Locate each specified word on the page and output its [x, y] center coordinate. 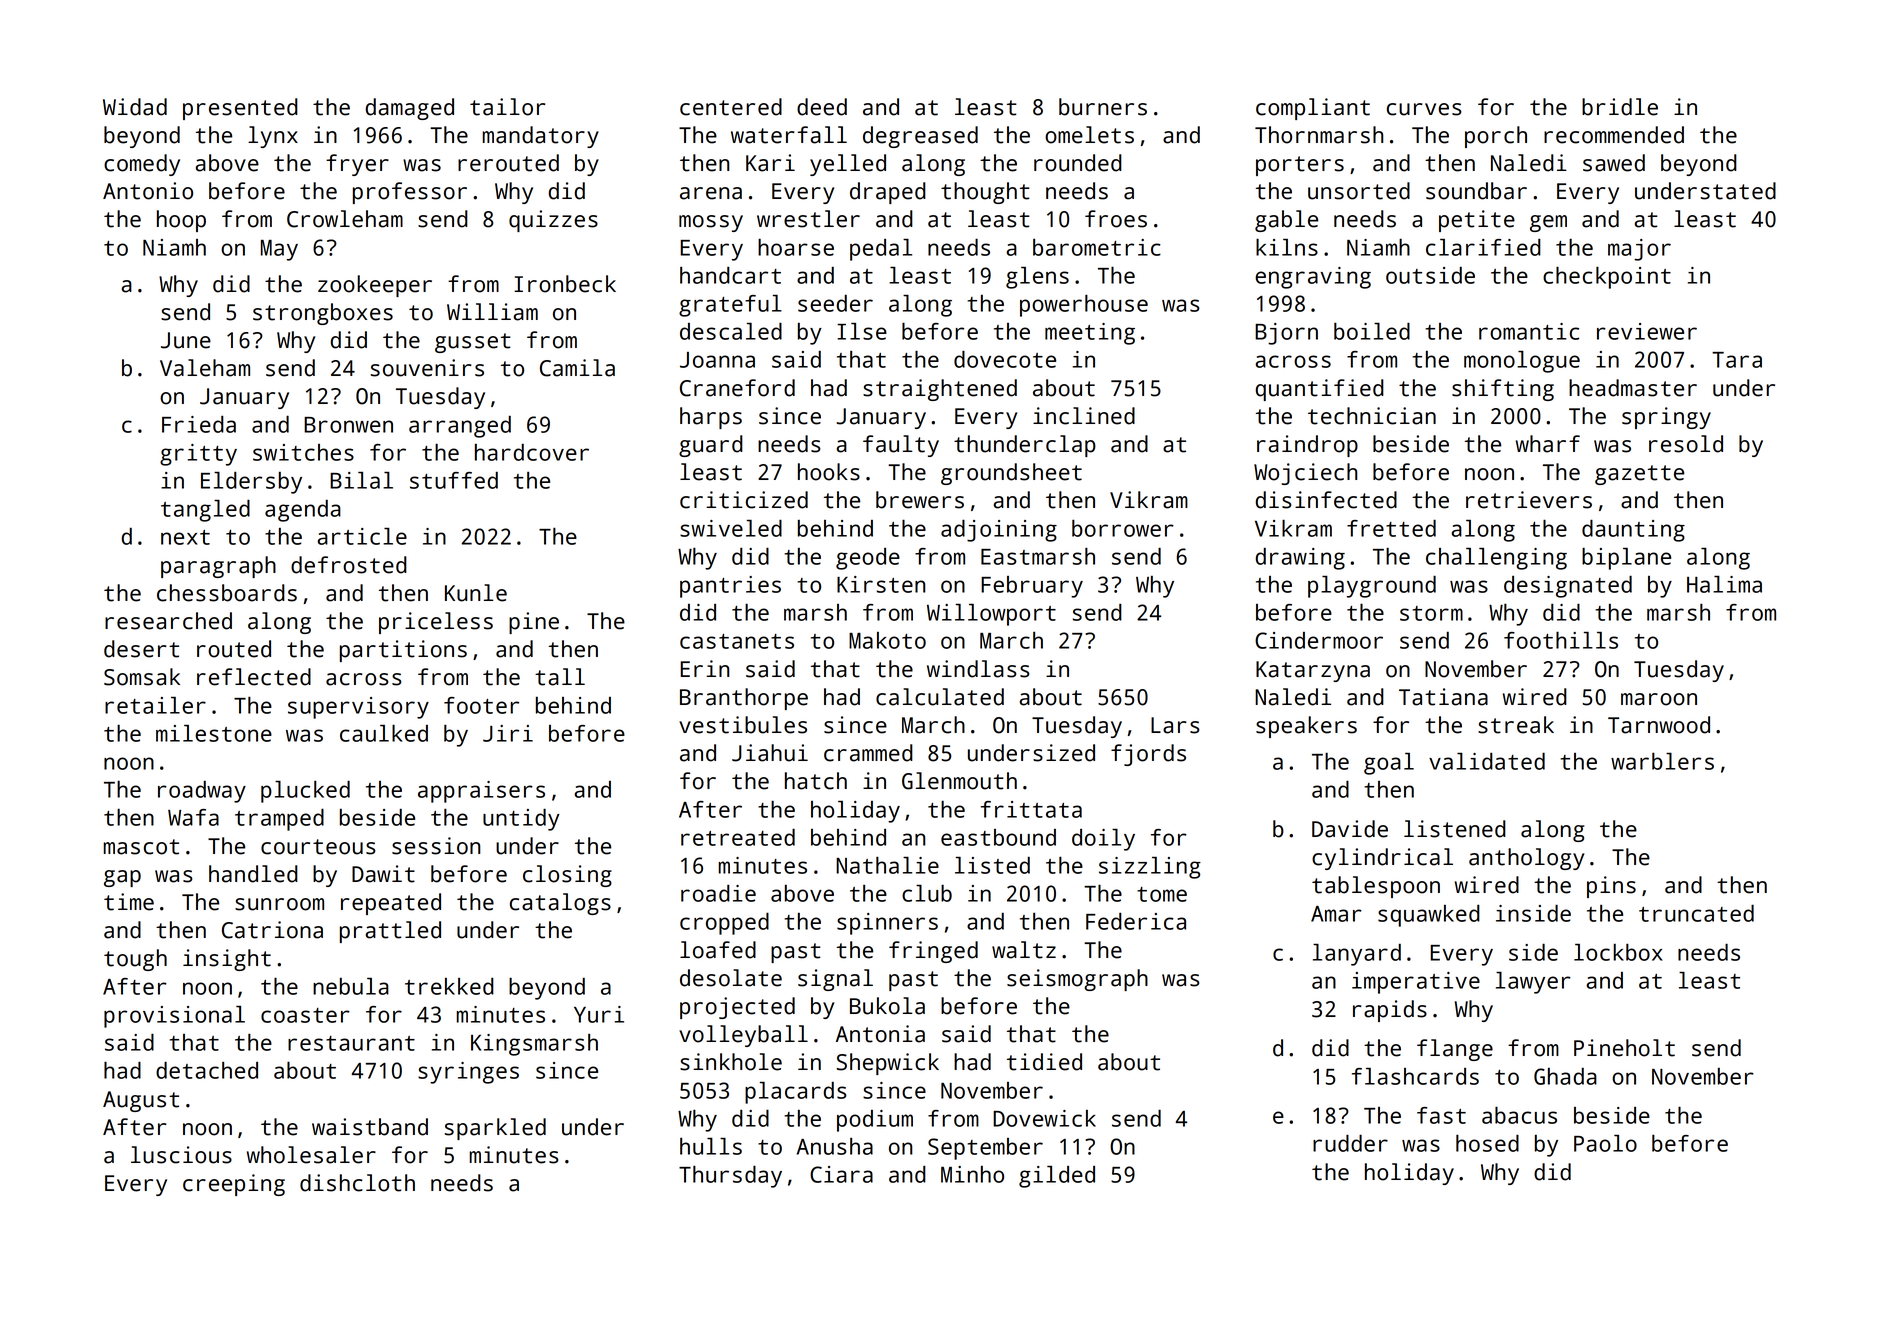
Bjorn [1286, 334]
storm [1431, 613]
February [1032, 587]
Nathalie [887, 865]
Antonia [880, 1034]
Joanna [717, 360]
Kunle [476, 593]
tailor [508, 107]
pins [1611, 887]
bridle [1620, 107]
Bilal [361, 480]
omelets [1089, 135]
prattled [390, 932]
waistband [370, 1127]
